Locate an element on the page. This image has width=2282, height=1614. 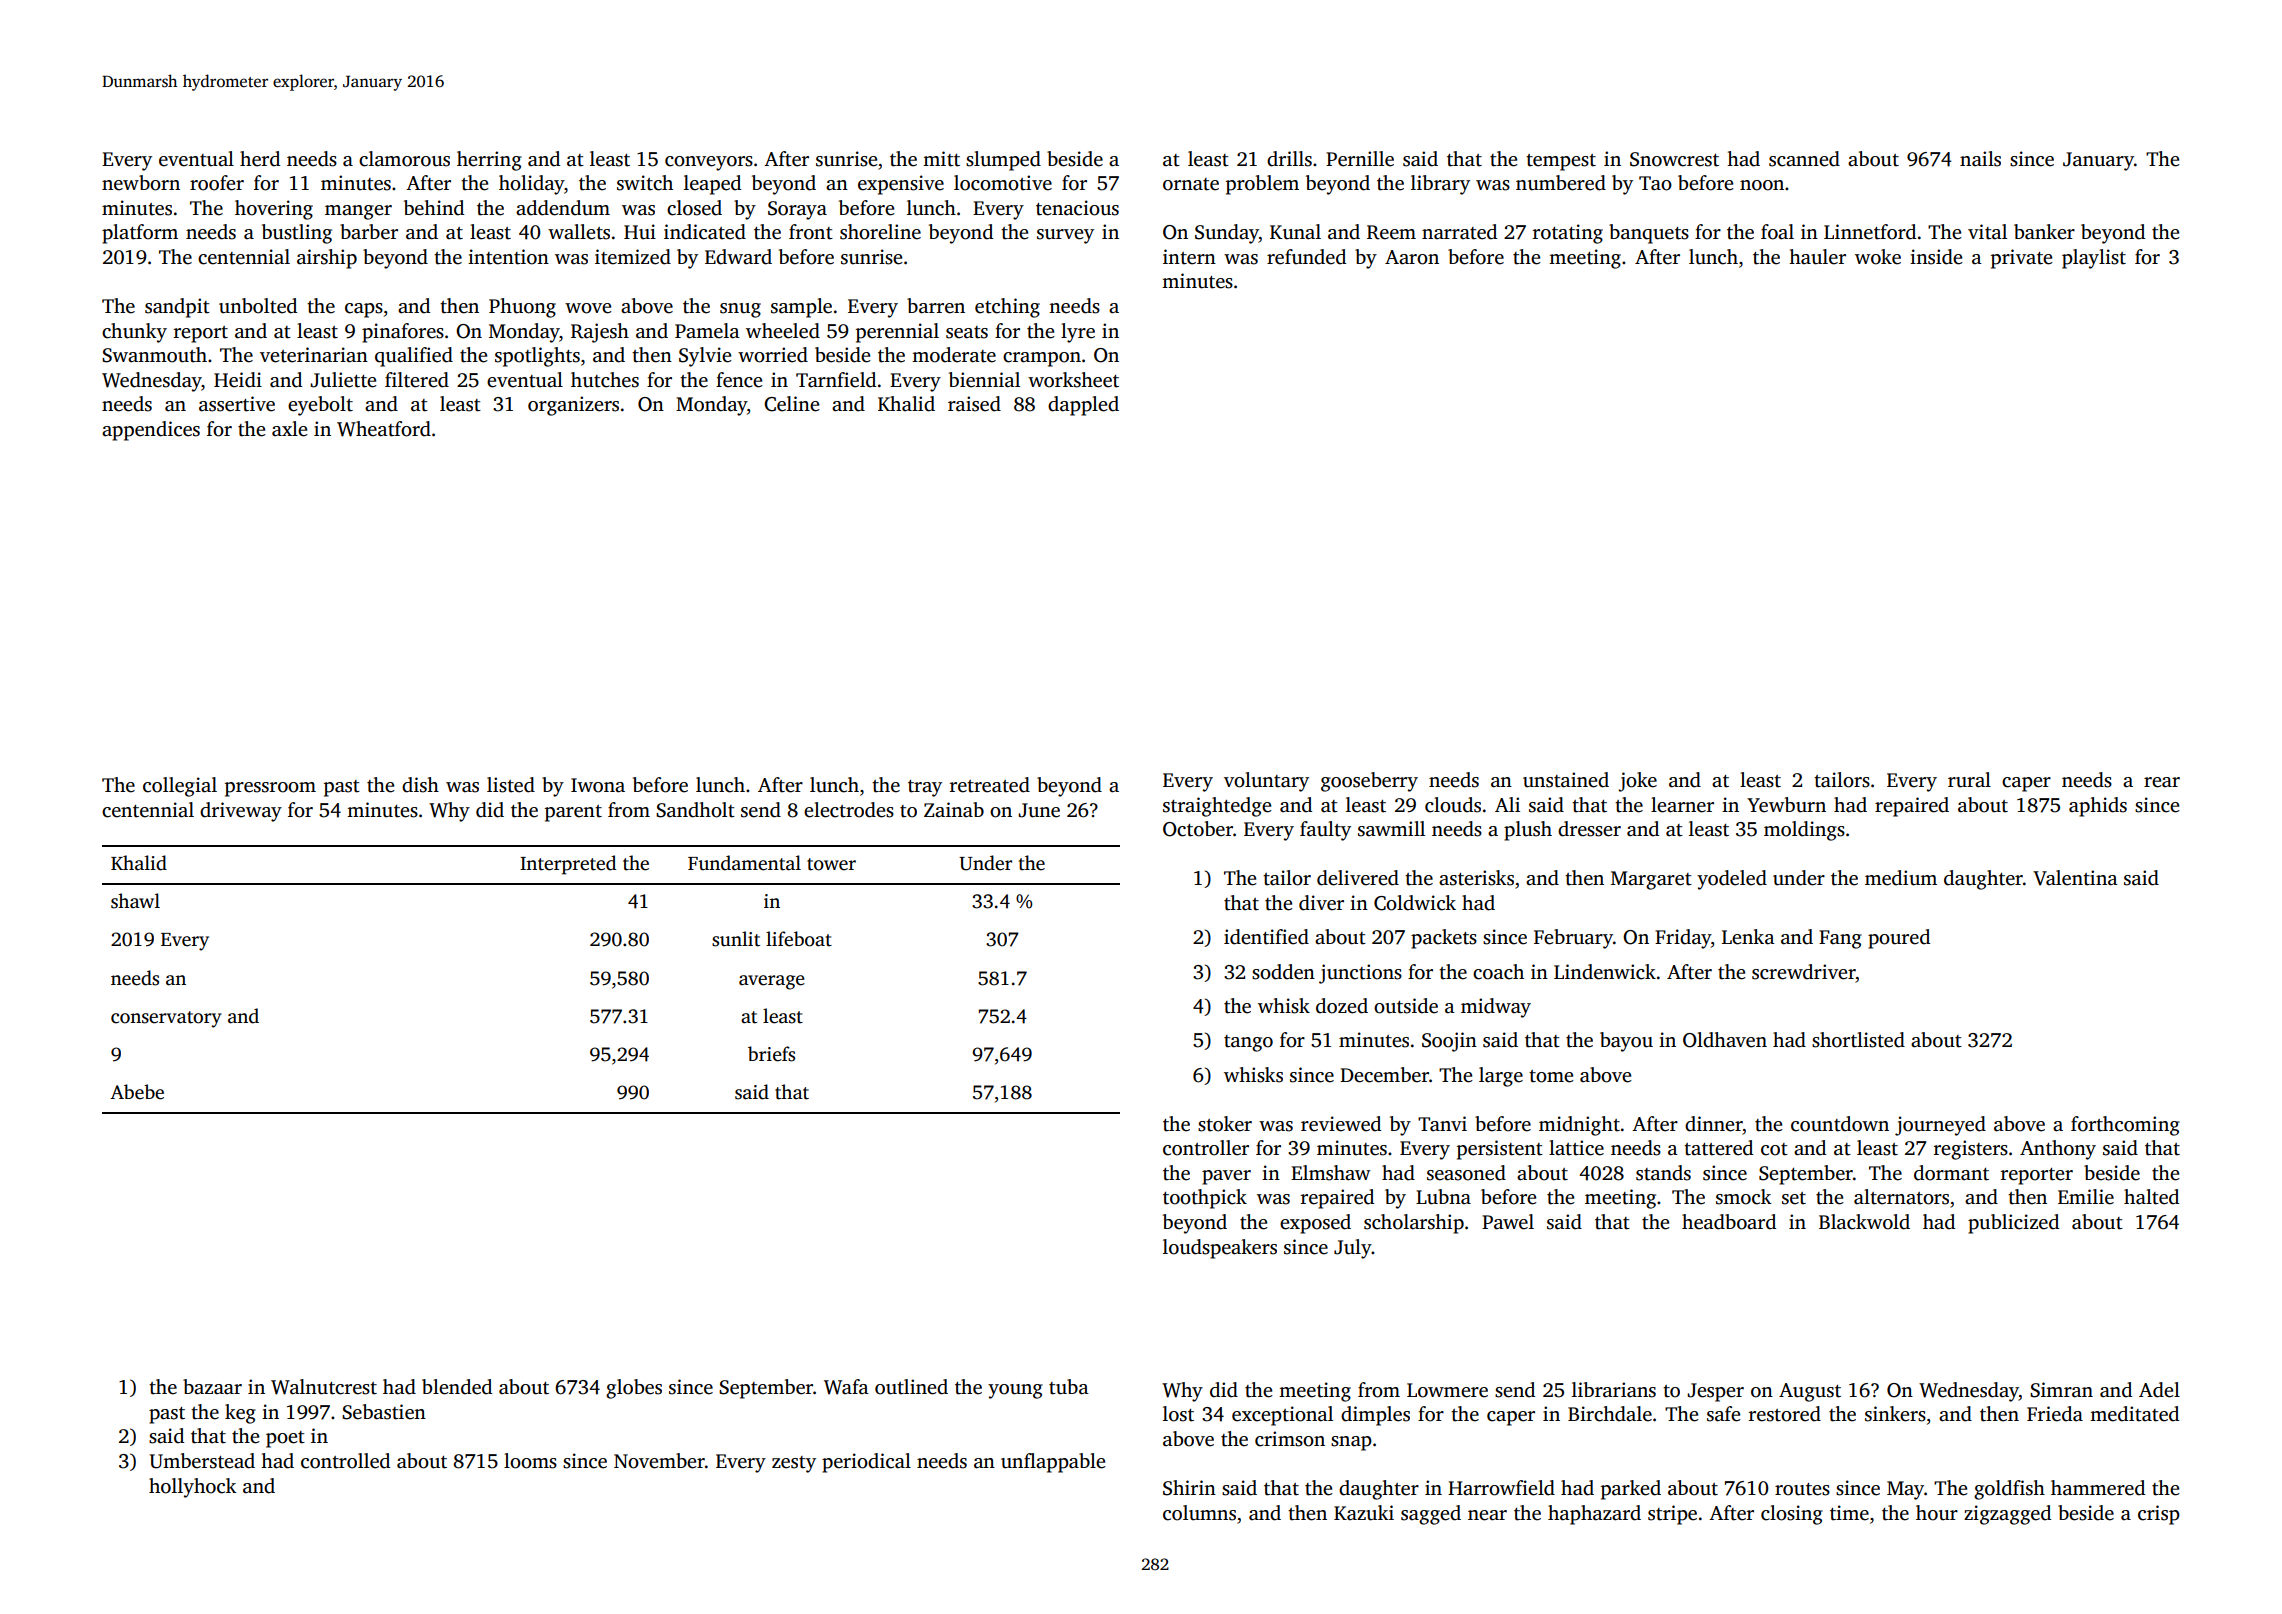
wallets is located at coordinates (579, 232).
